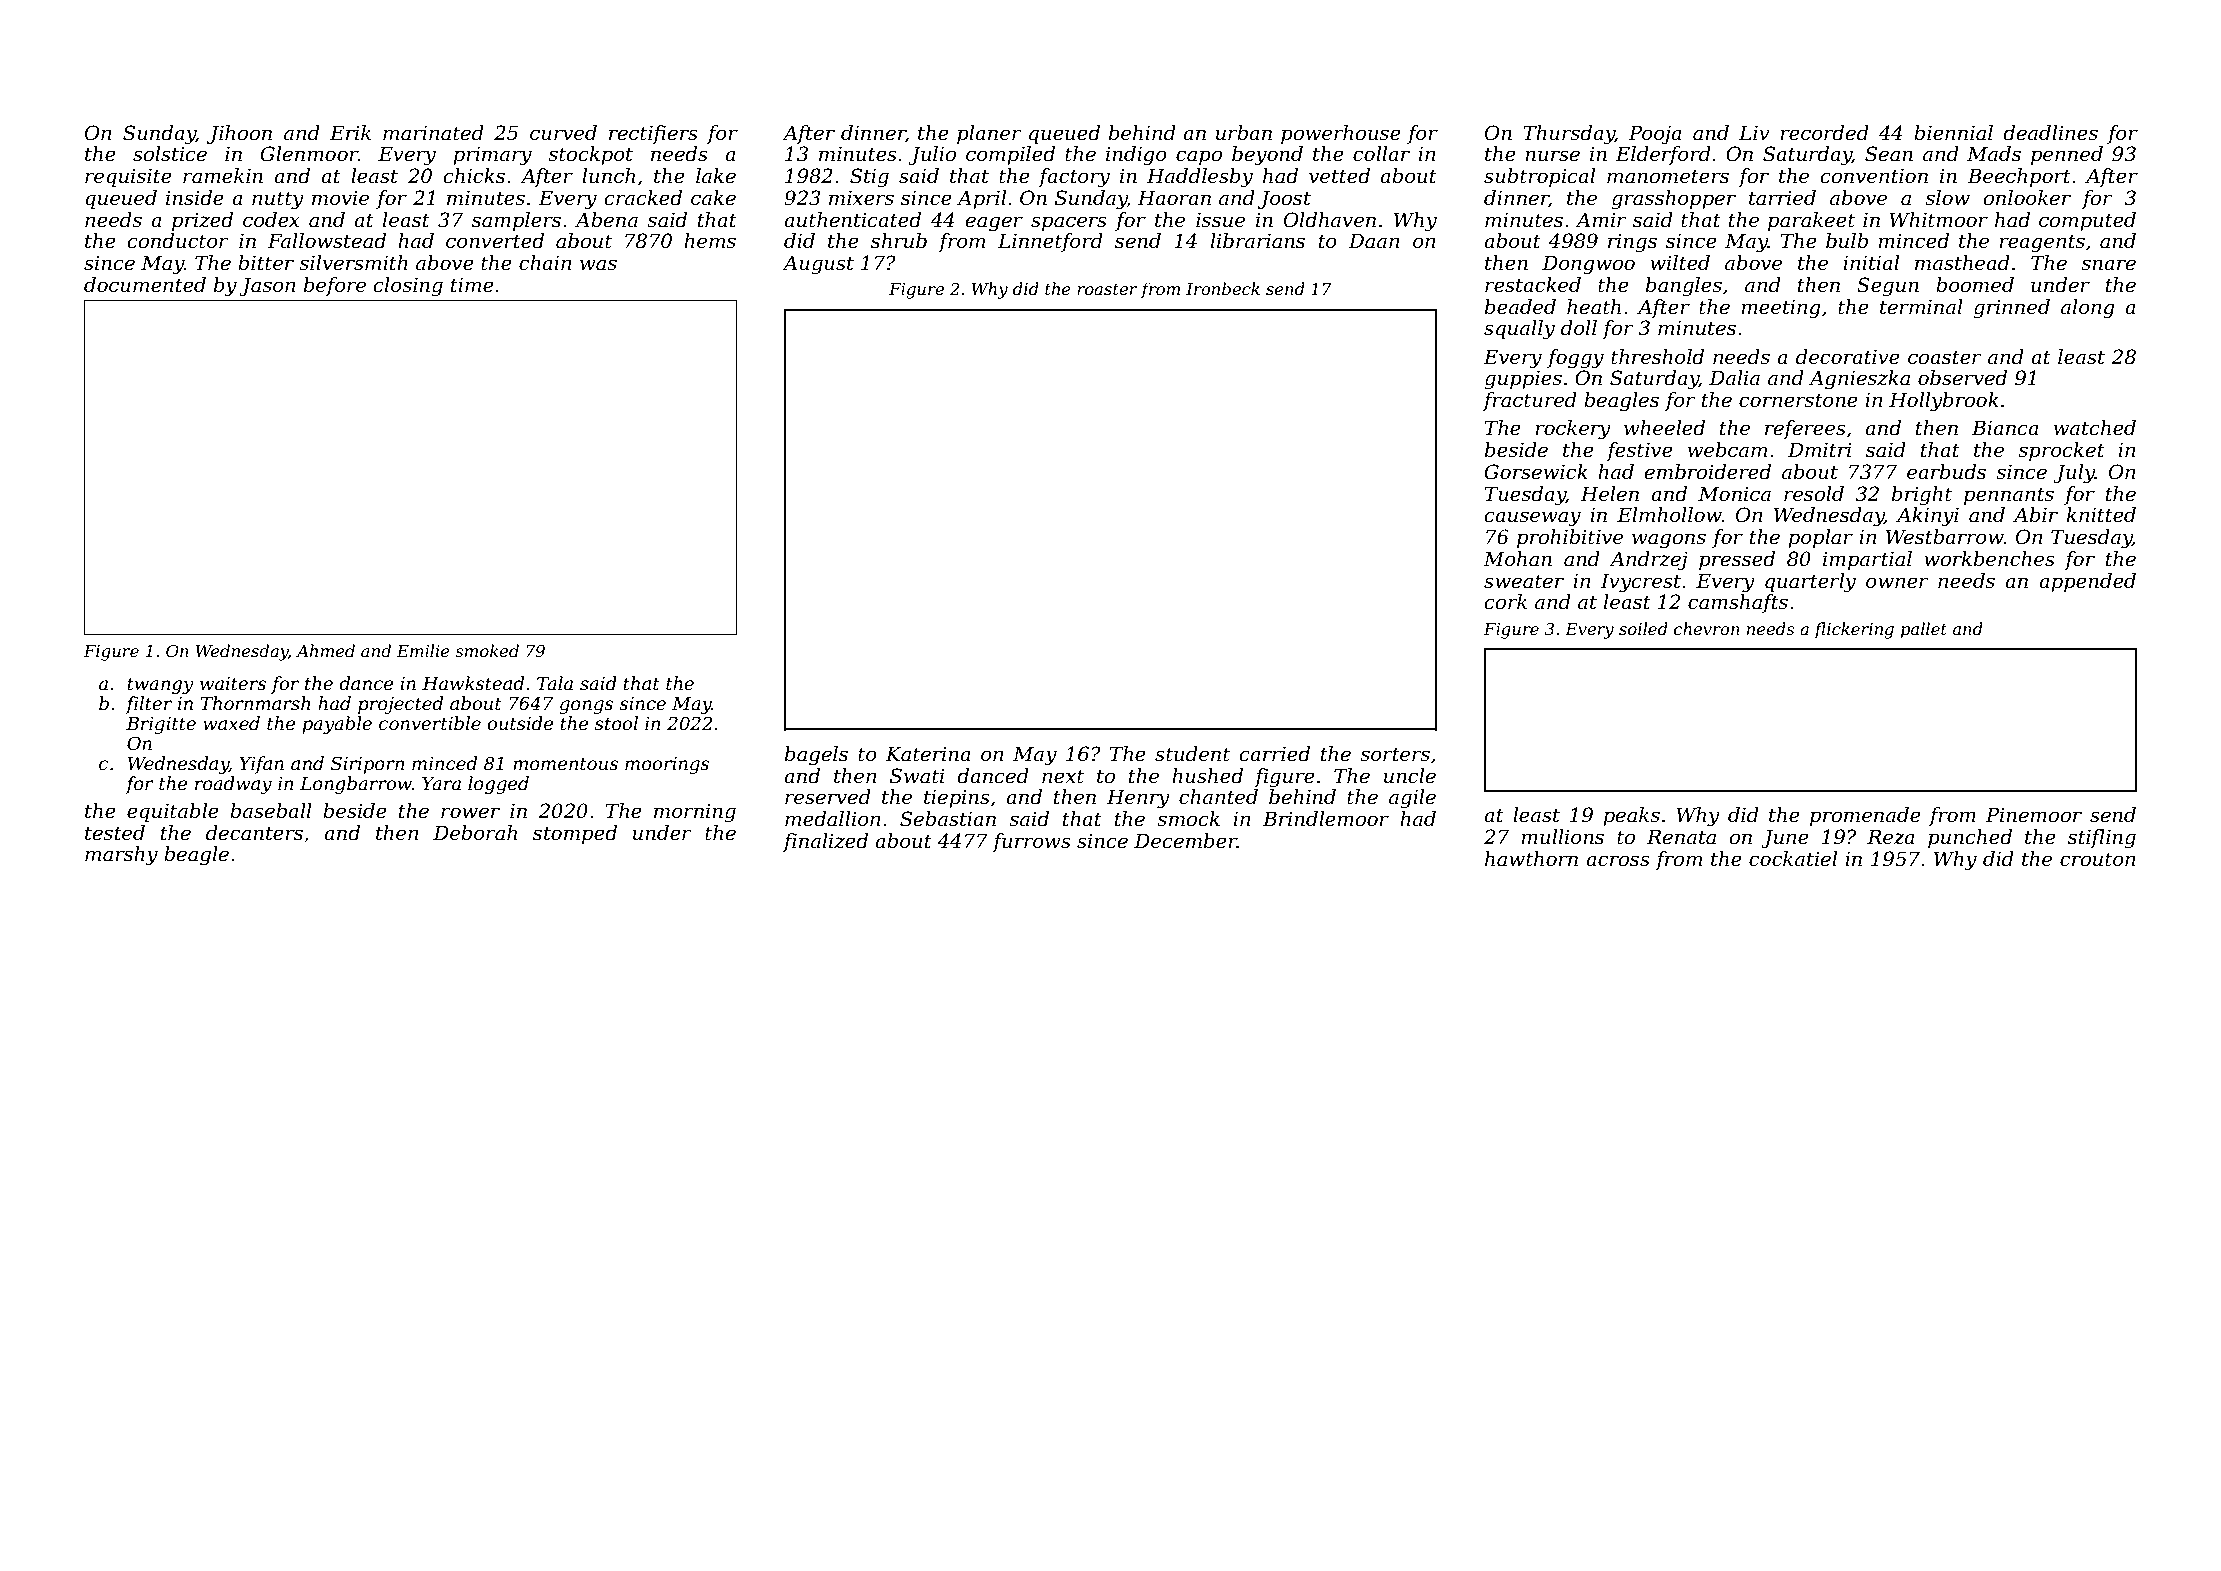  Describe the element at coordinates (1924, 630) in the screenshot. I see `pallet` at that location.
